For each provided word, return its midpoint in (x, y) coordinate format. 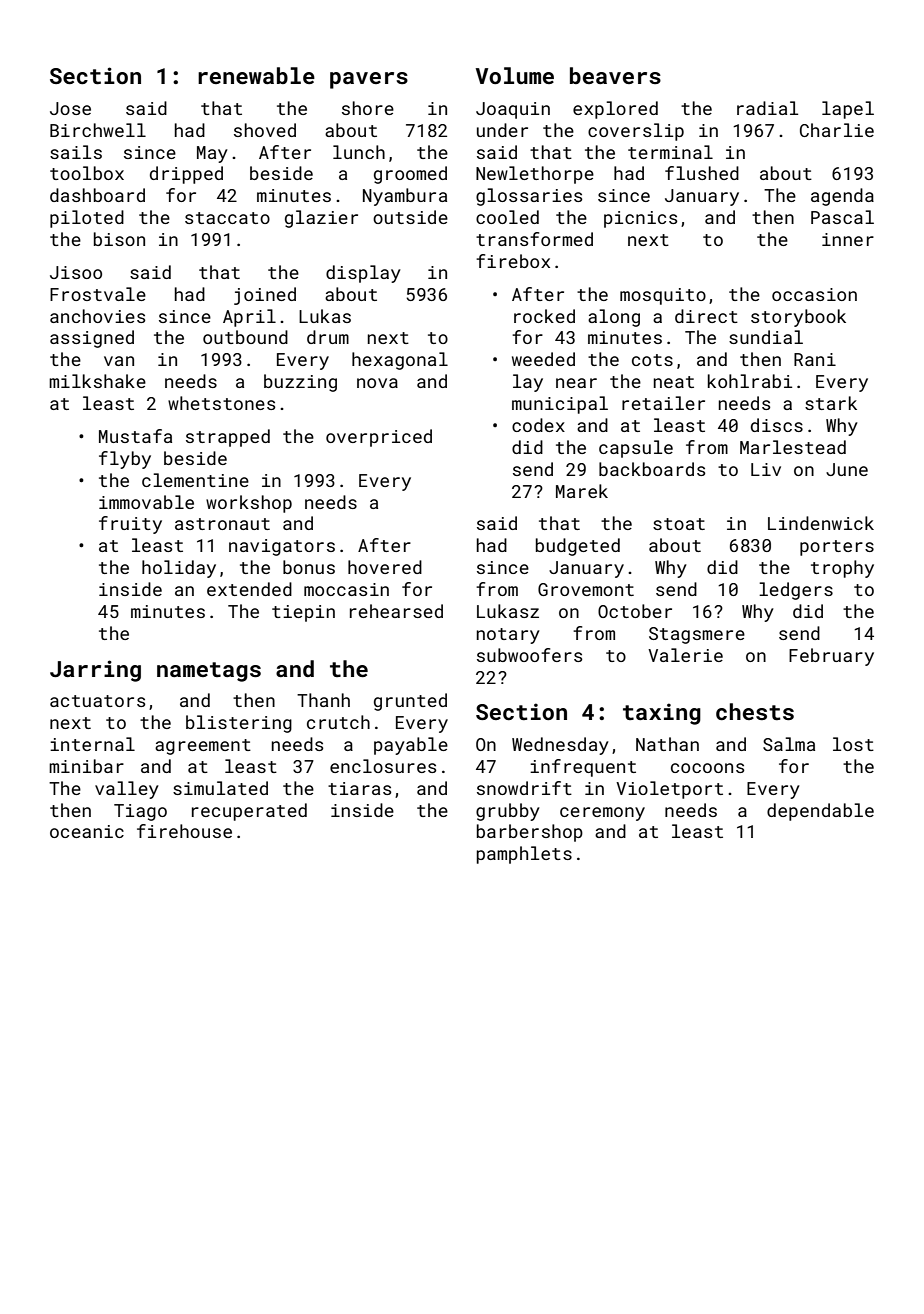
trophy (842, 569)
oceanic (87, 831)
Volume (515, 75)
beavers (615, 75)
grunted (410, 702)
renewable (256, 75)
